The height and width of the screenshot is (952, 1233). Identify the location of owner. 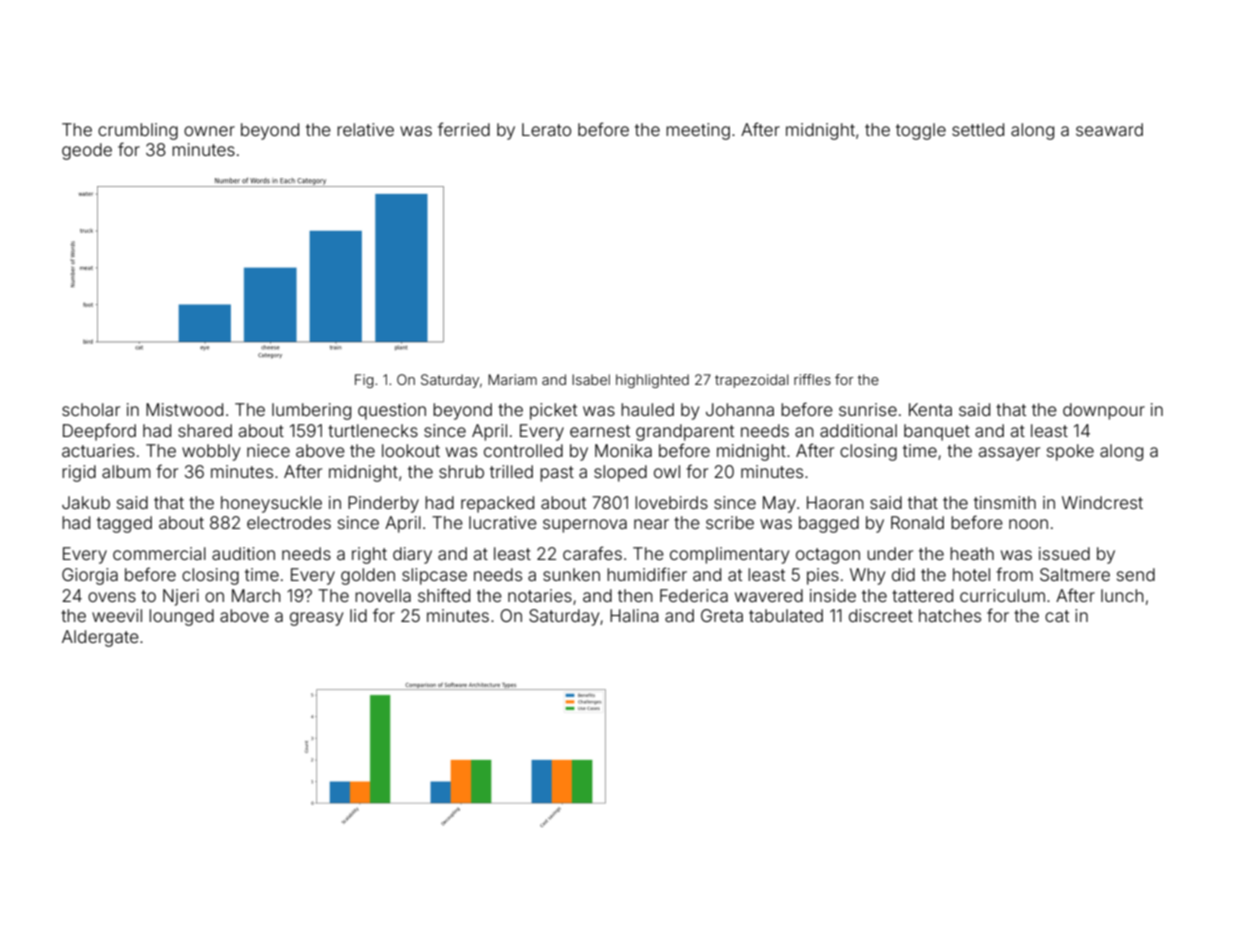
(209, 131).
